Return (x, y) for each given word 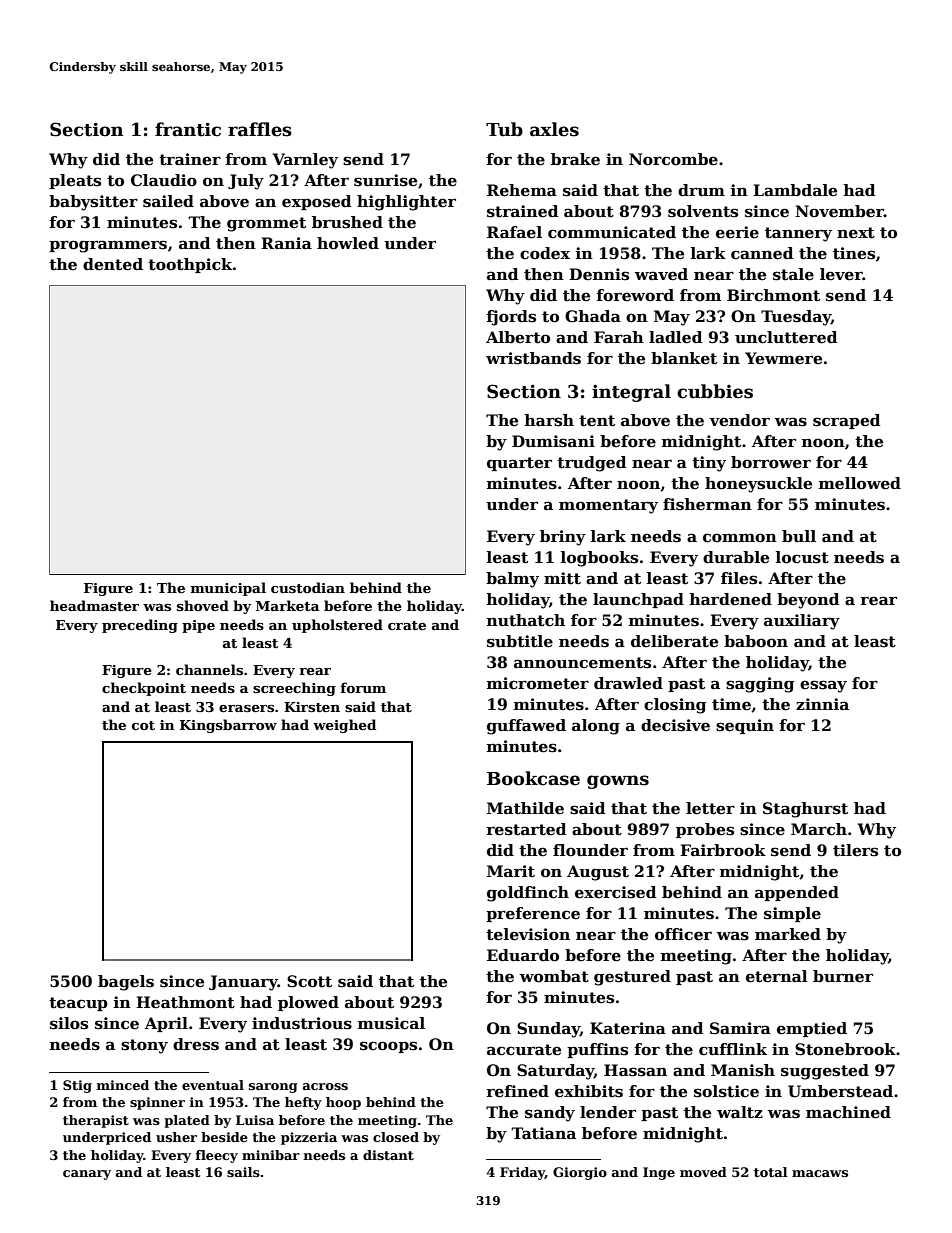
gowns (618, 782)
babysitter (93, 203)
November (839, 211)
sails (243, 1172)
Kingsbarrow (228, 726)
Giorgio (580, 1173)
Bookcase (533, 778)
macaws (820, 1173)
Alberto (518, 337)
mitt (562, 578)
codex (545, 253)
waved (661, 274)
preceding (140, 626)
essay (823, 686)
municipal (228, 589)
